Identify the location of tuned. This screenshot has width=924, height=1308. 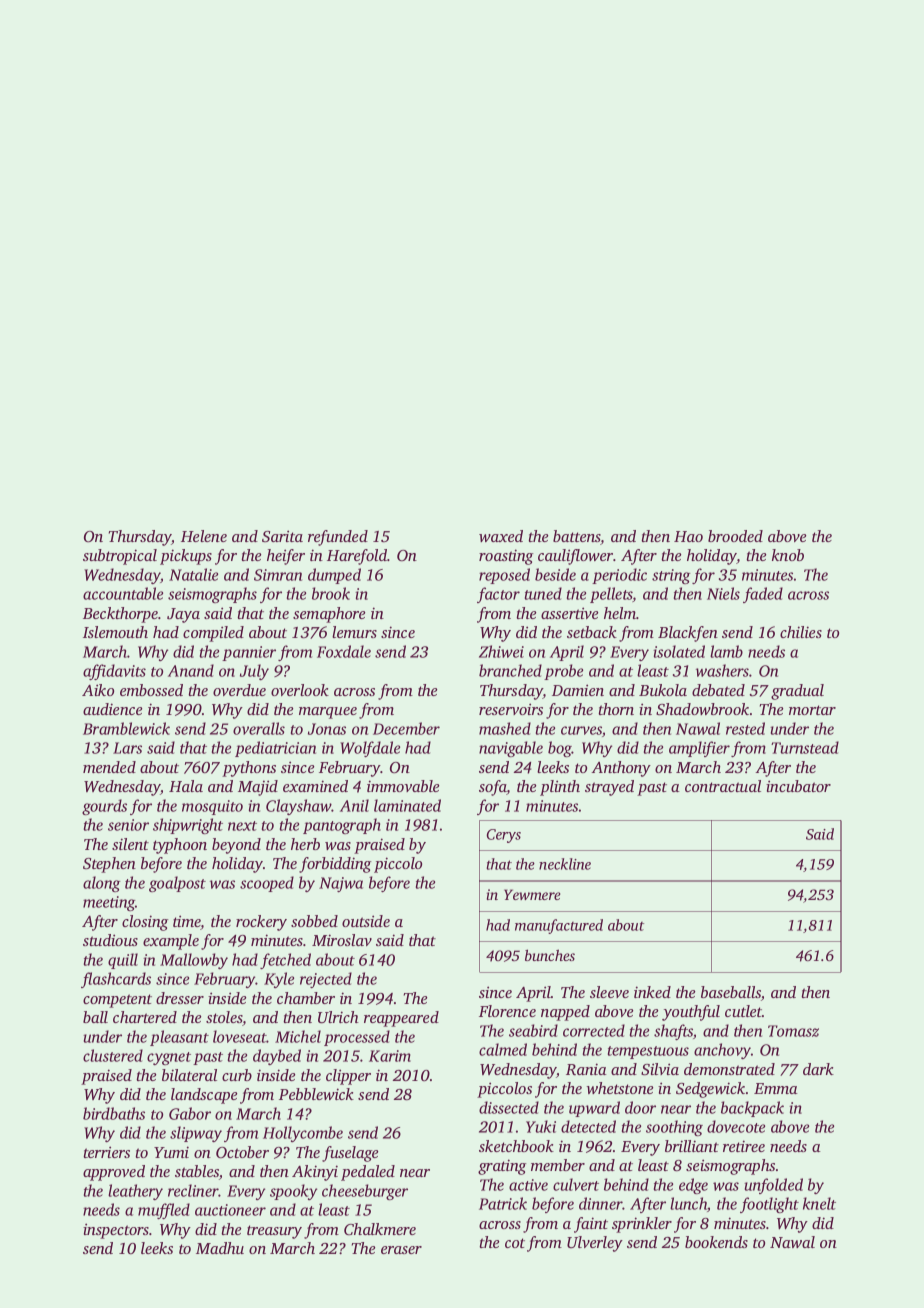
(543, 593).
